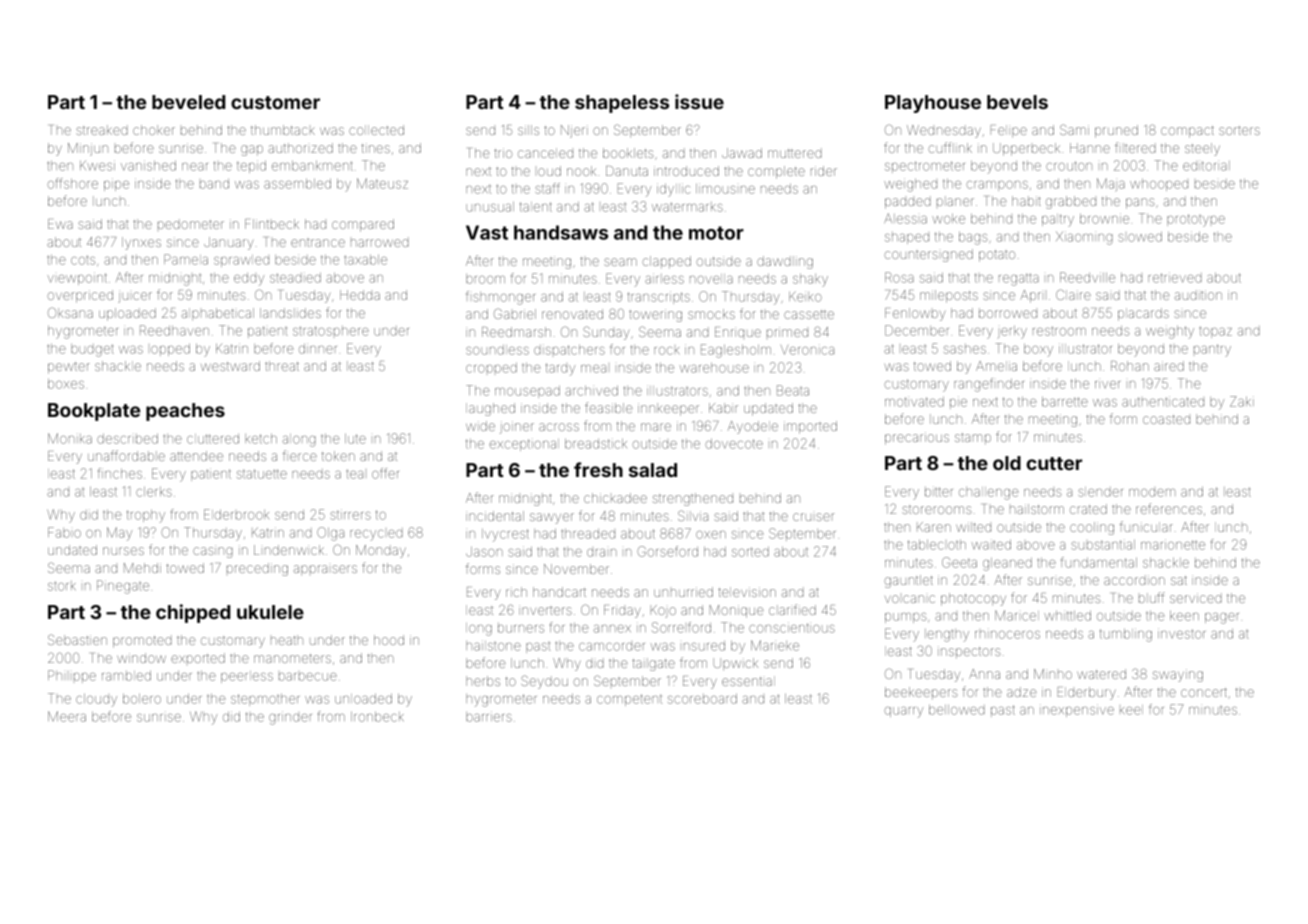 The image size is (1308, 924). What do you see at coordinates (1116, 131) in the screenshot?
I see `pruned` at bounding box center [1116, 131].
